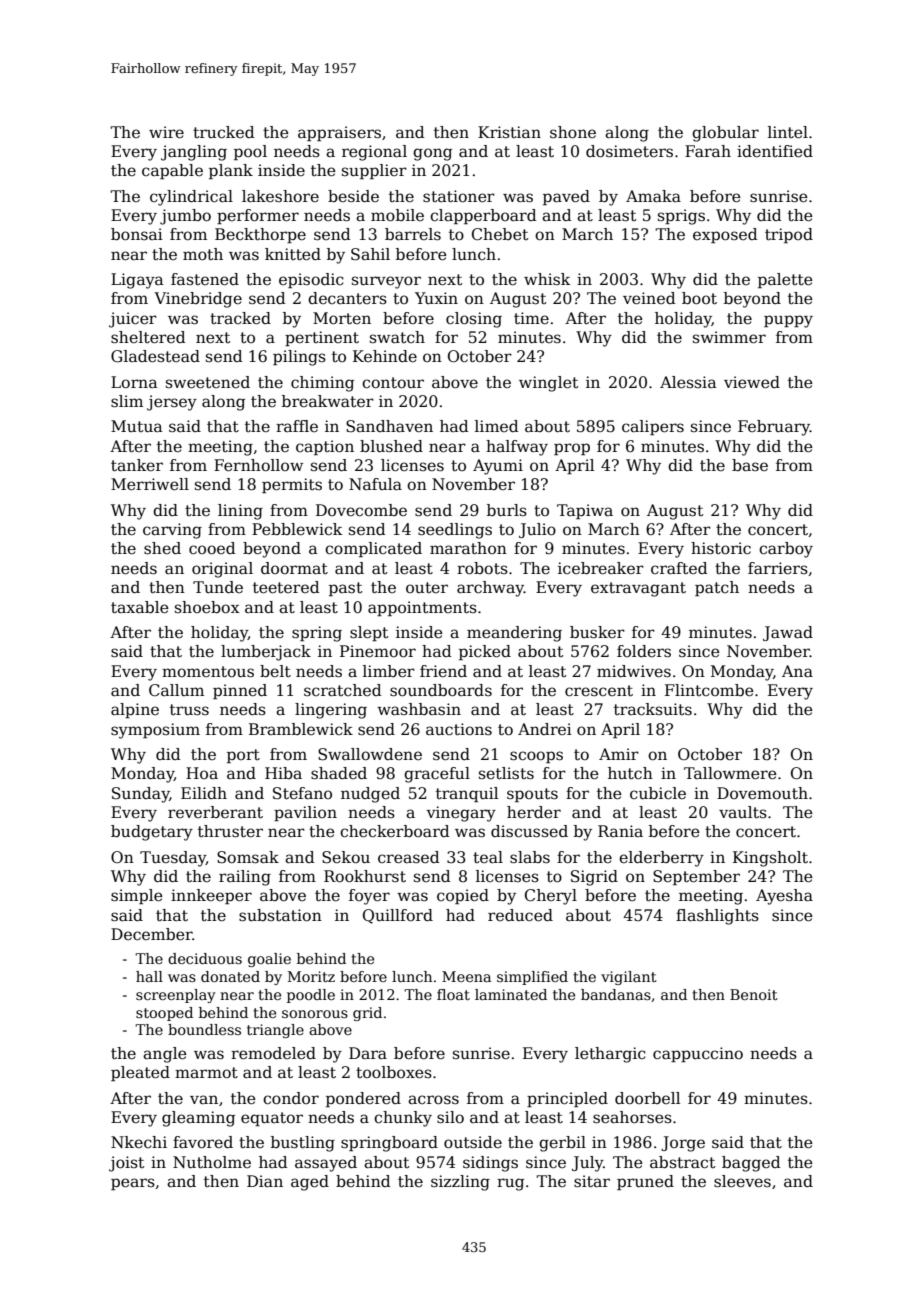 Image resolution: width=924 pixels, height=1314 pixels. What do you see at coordinates (310, 1183) in the screenshot?
I see `aged` at bounding box center [310, 1183].
